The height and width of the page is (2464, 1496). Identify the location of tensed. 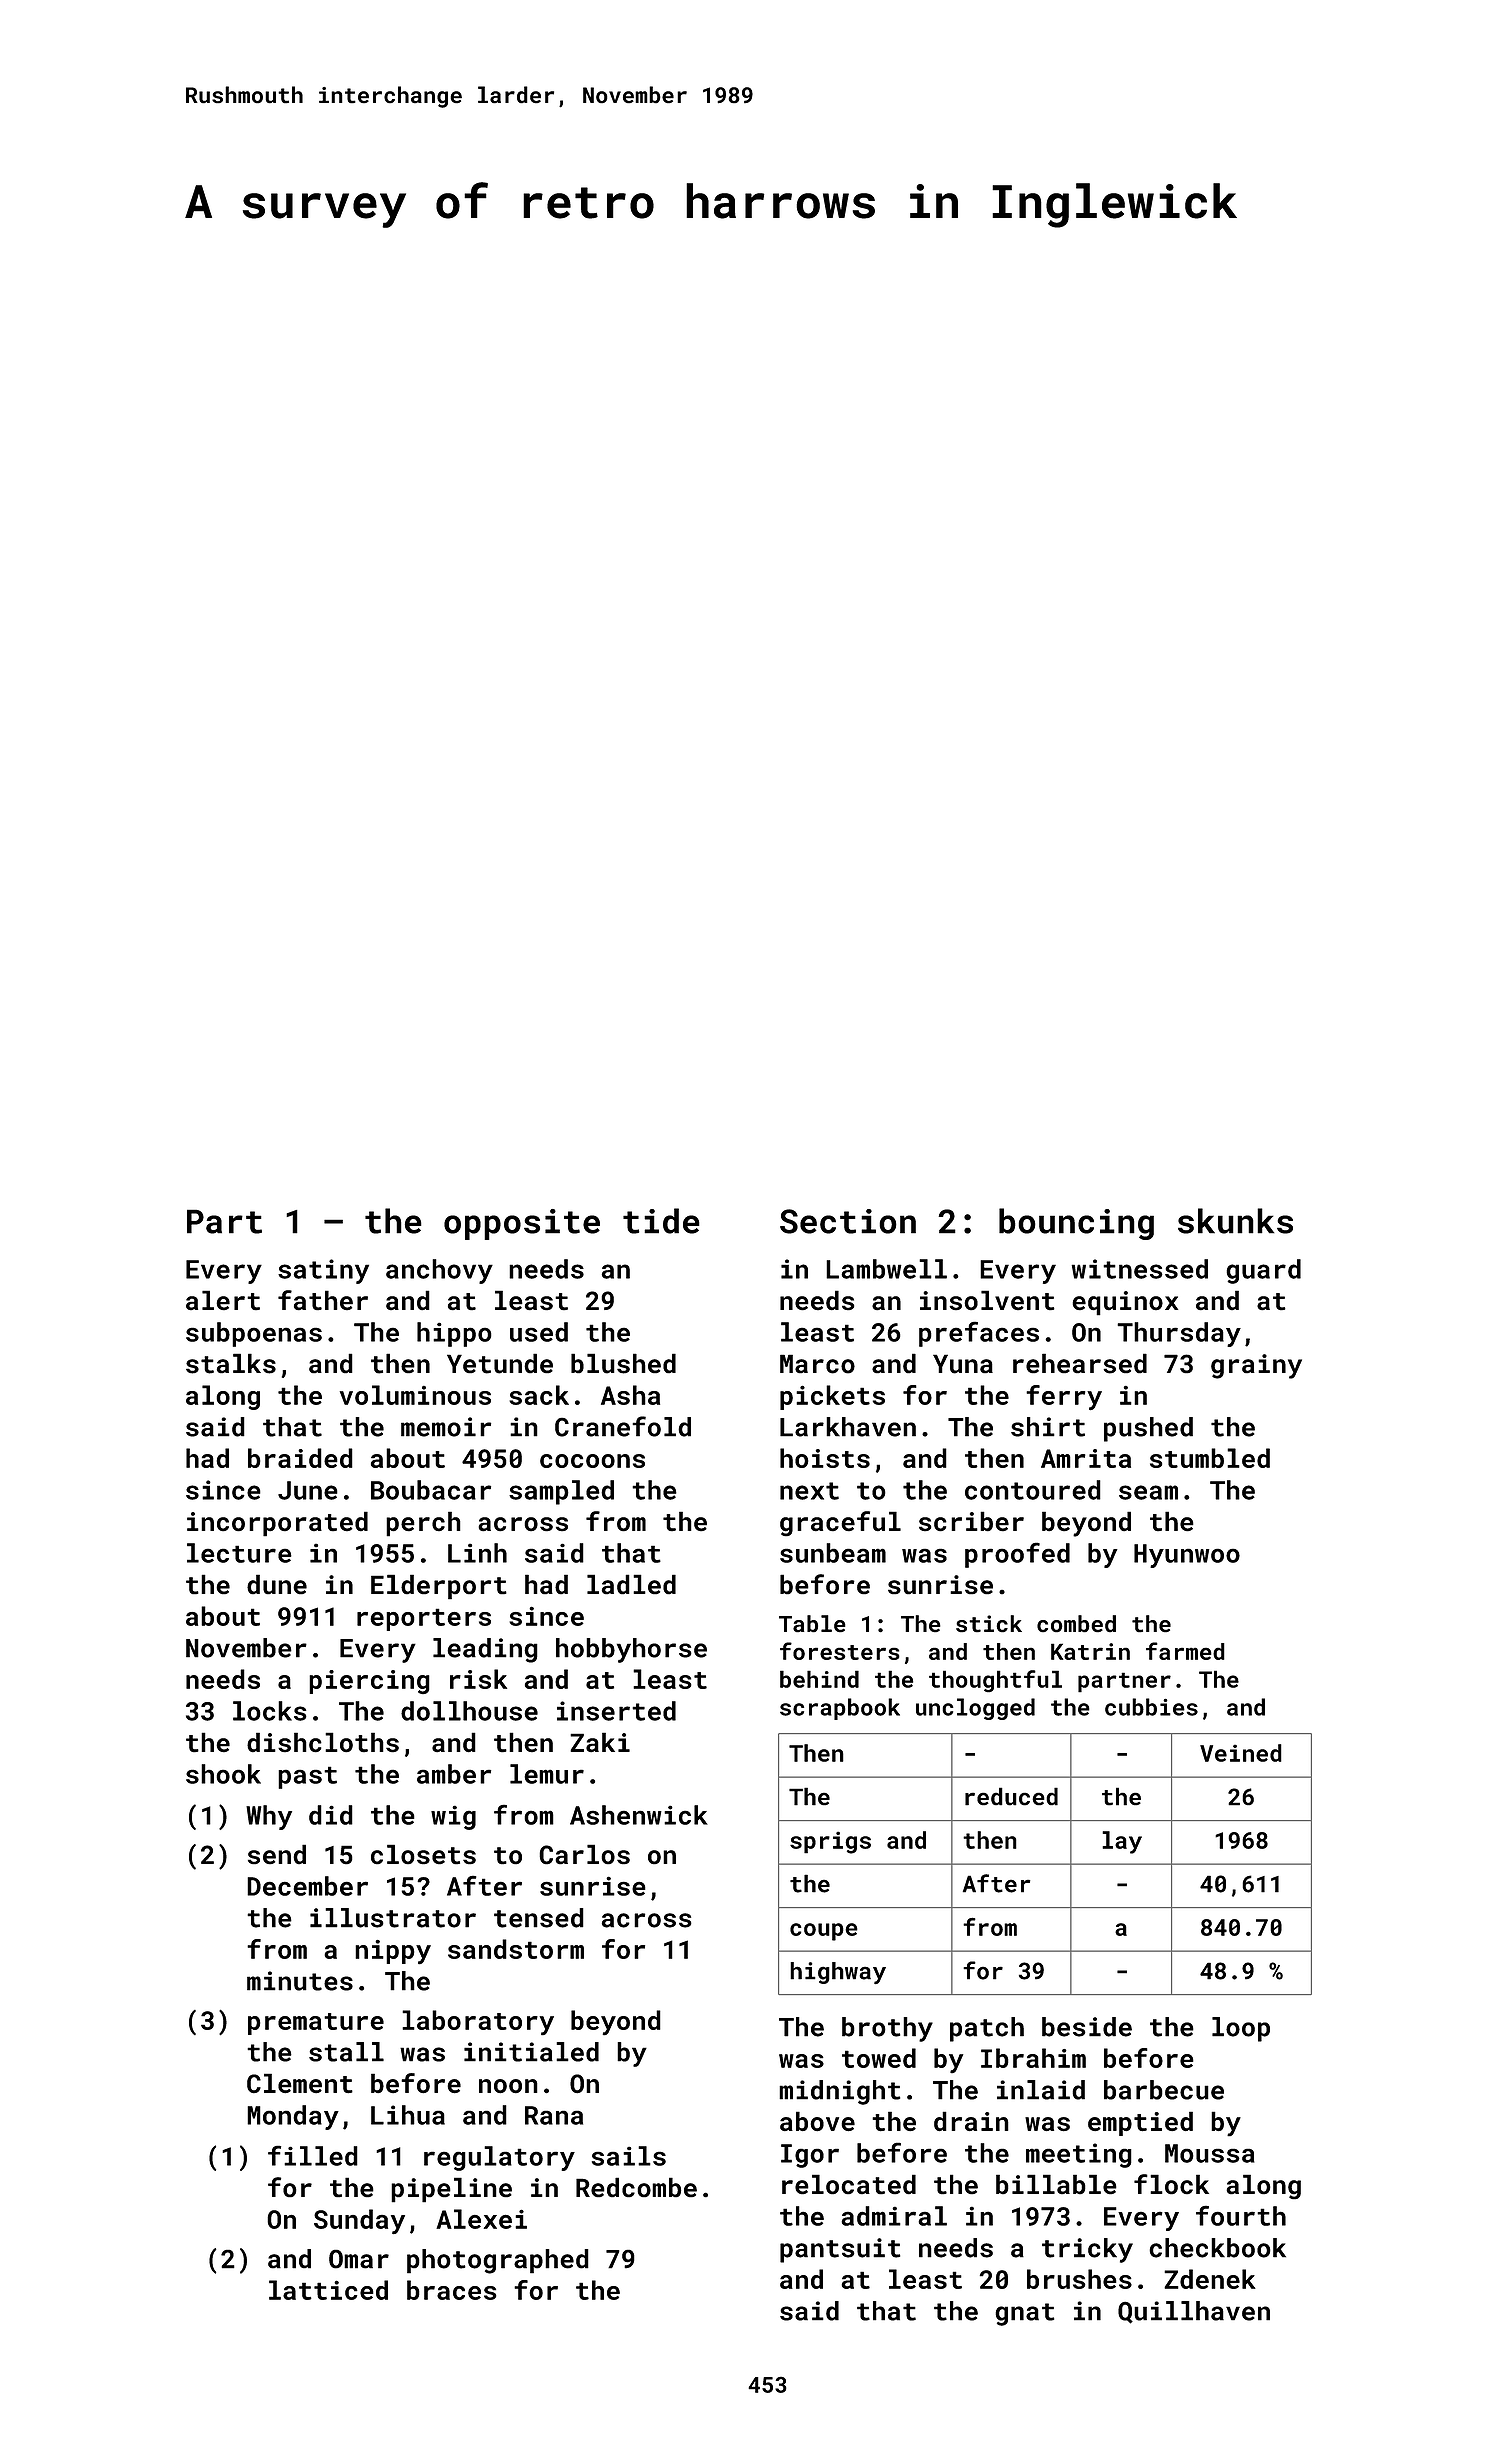
(539, 1918).
